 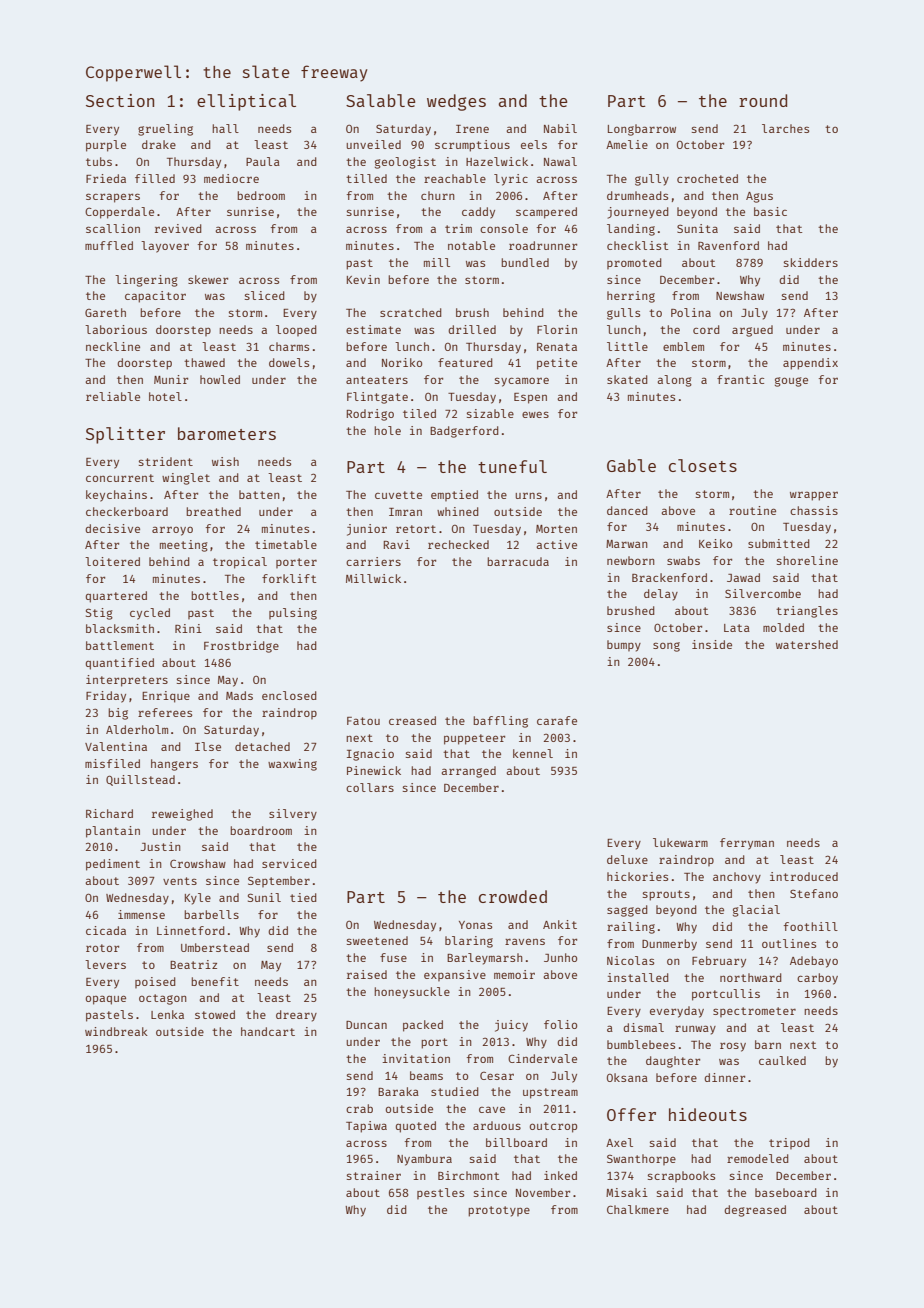 What do you see at coordinates (289, 578) in the image?
I see `forklift` at bounding box center [289, 578].
